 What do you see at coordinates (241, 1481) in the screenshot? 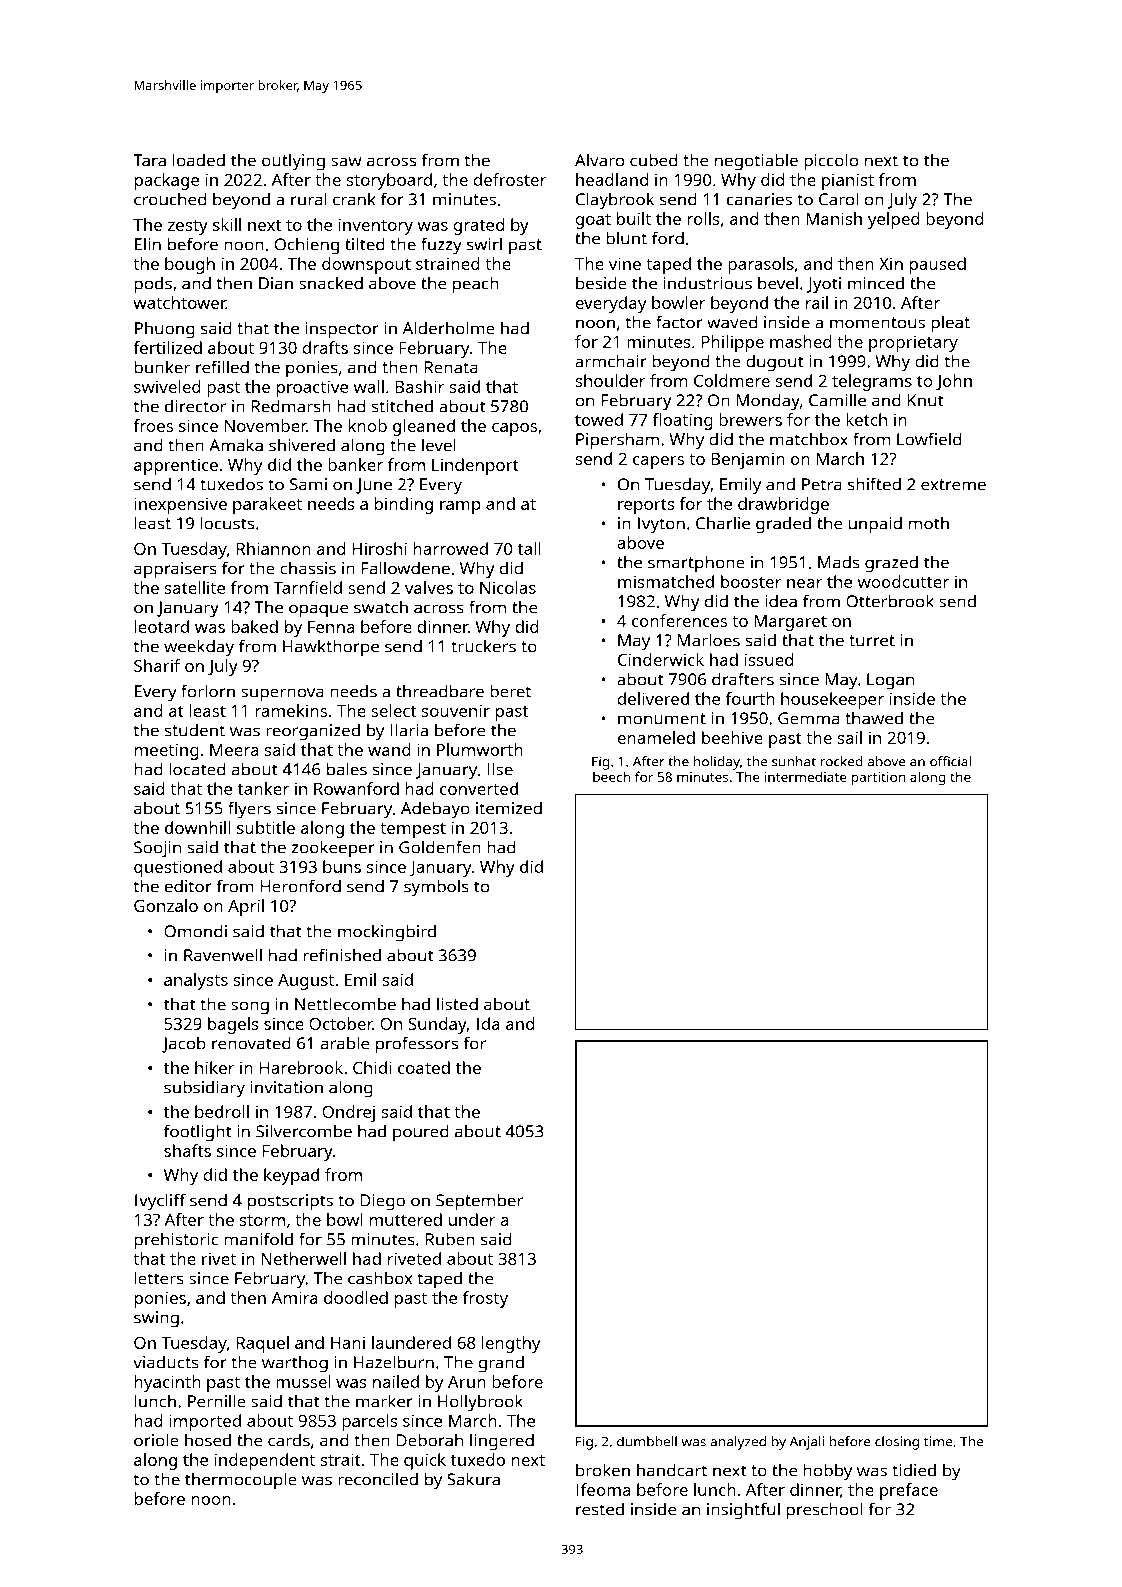
I see `thermocouple` at bounding box center [241, 1481].
